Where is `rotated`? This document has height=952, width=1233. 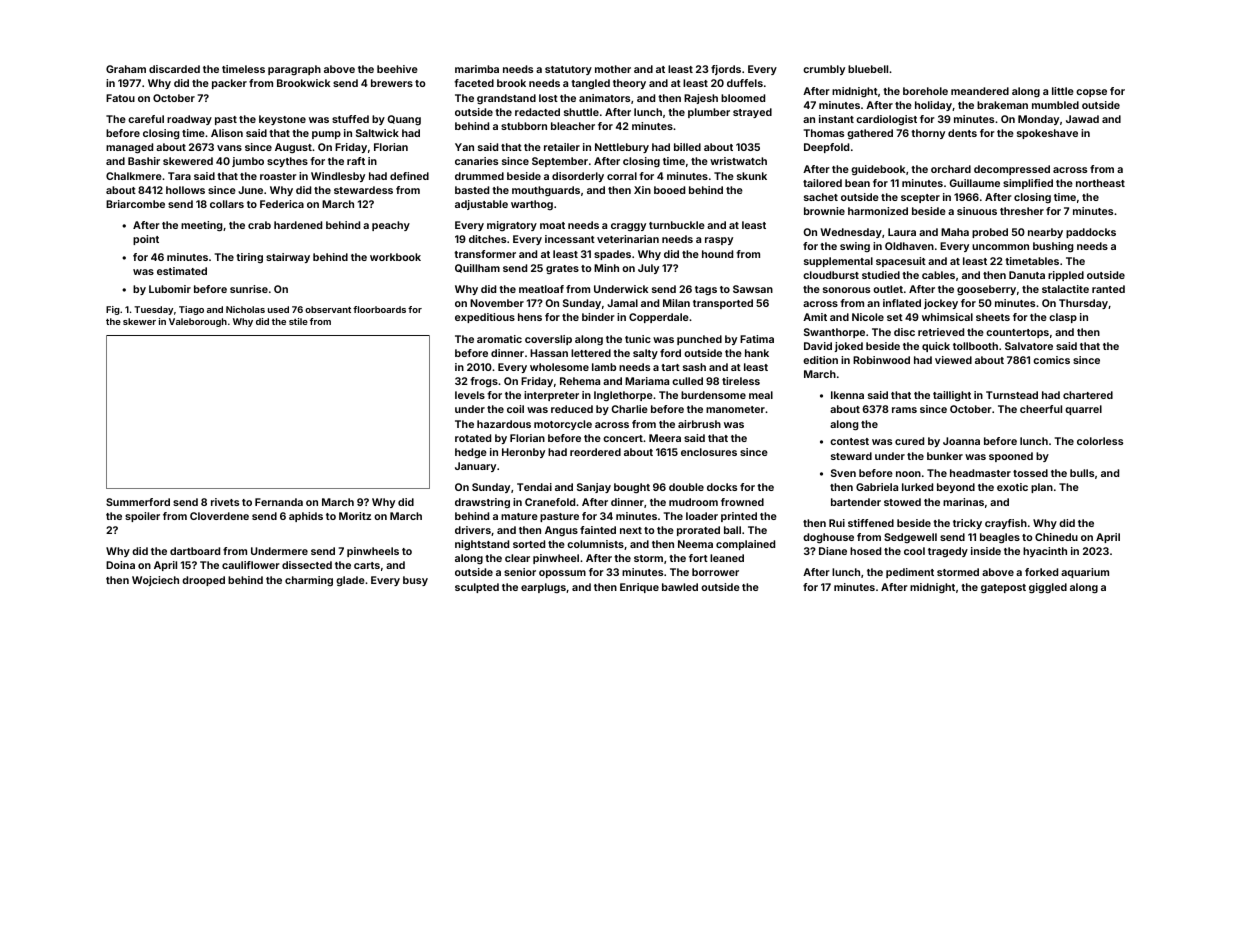
rotated is located at coordinates (473, 438).
